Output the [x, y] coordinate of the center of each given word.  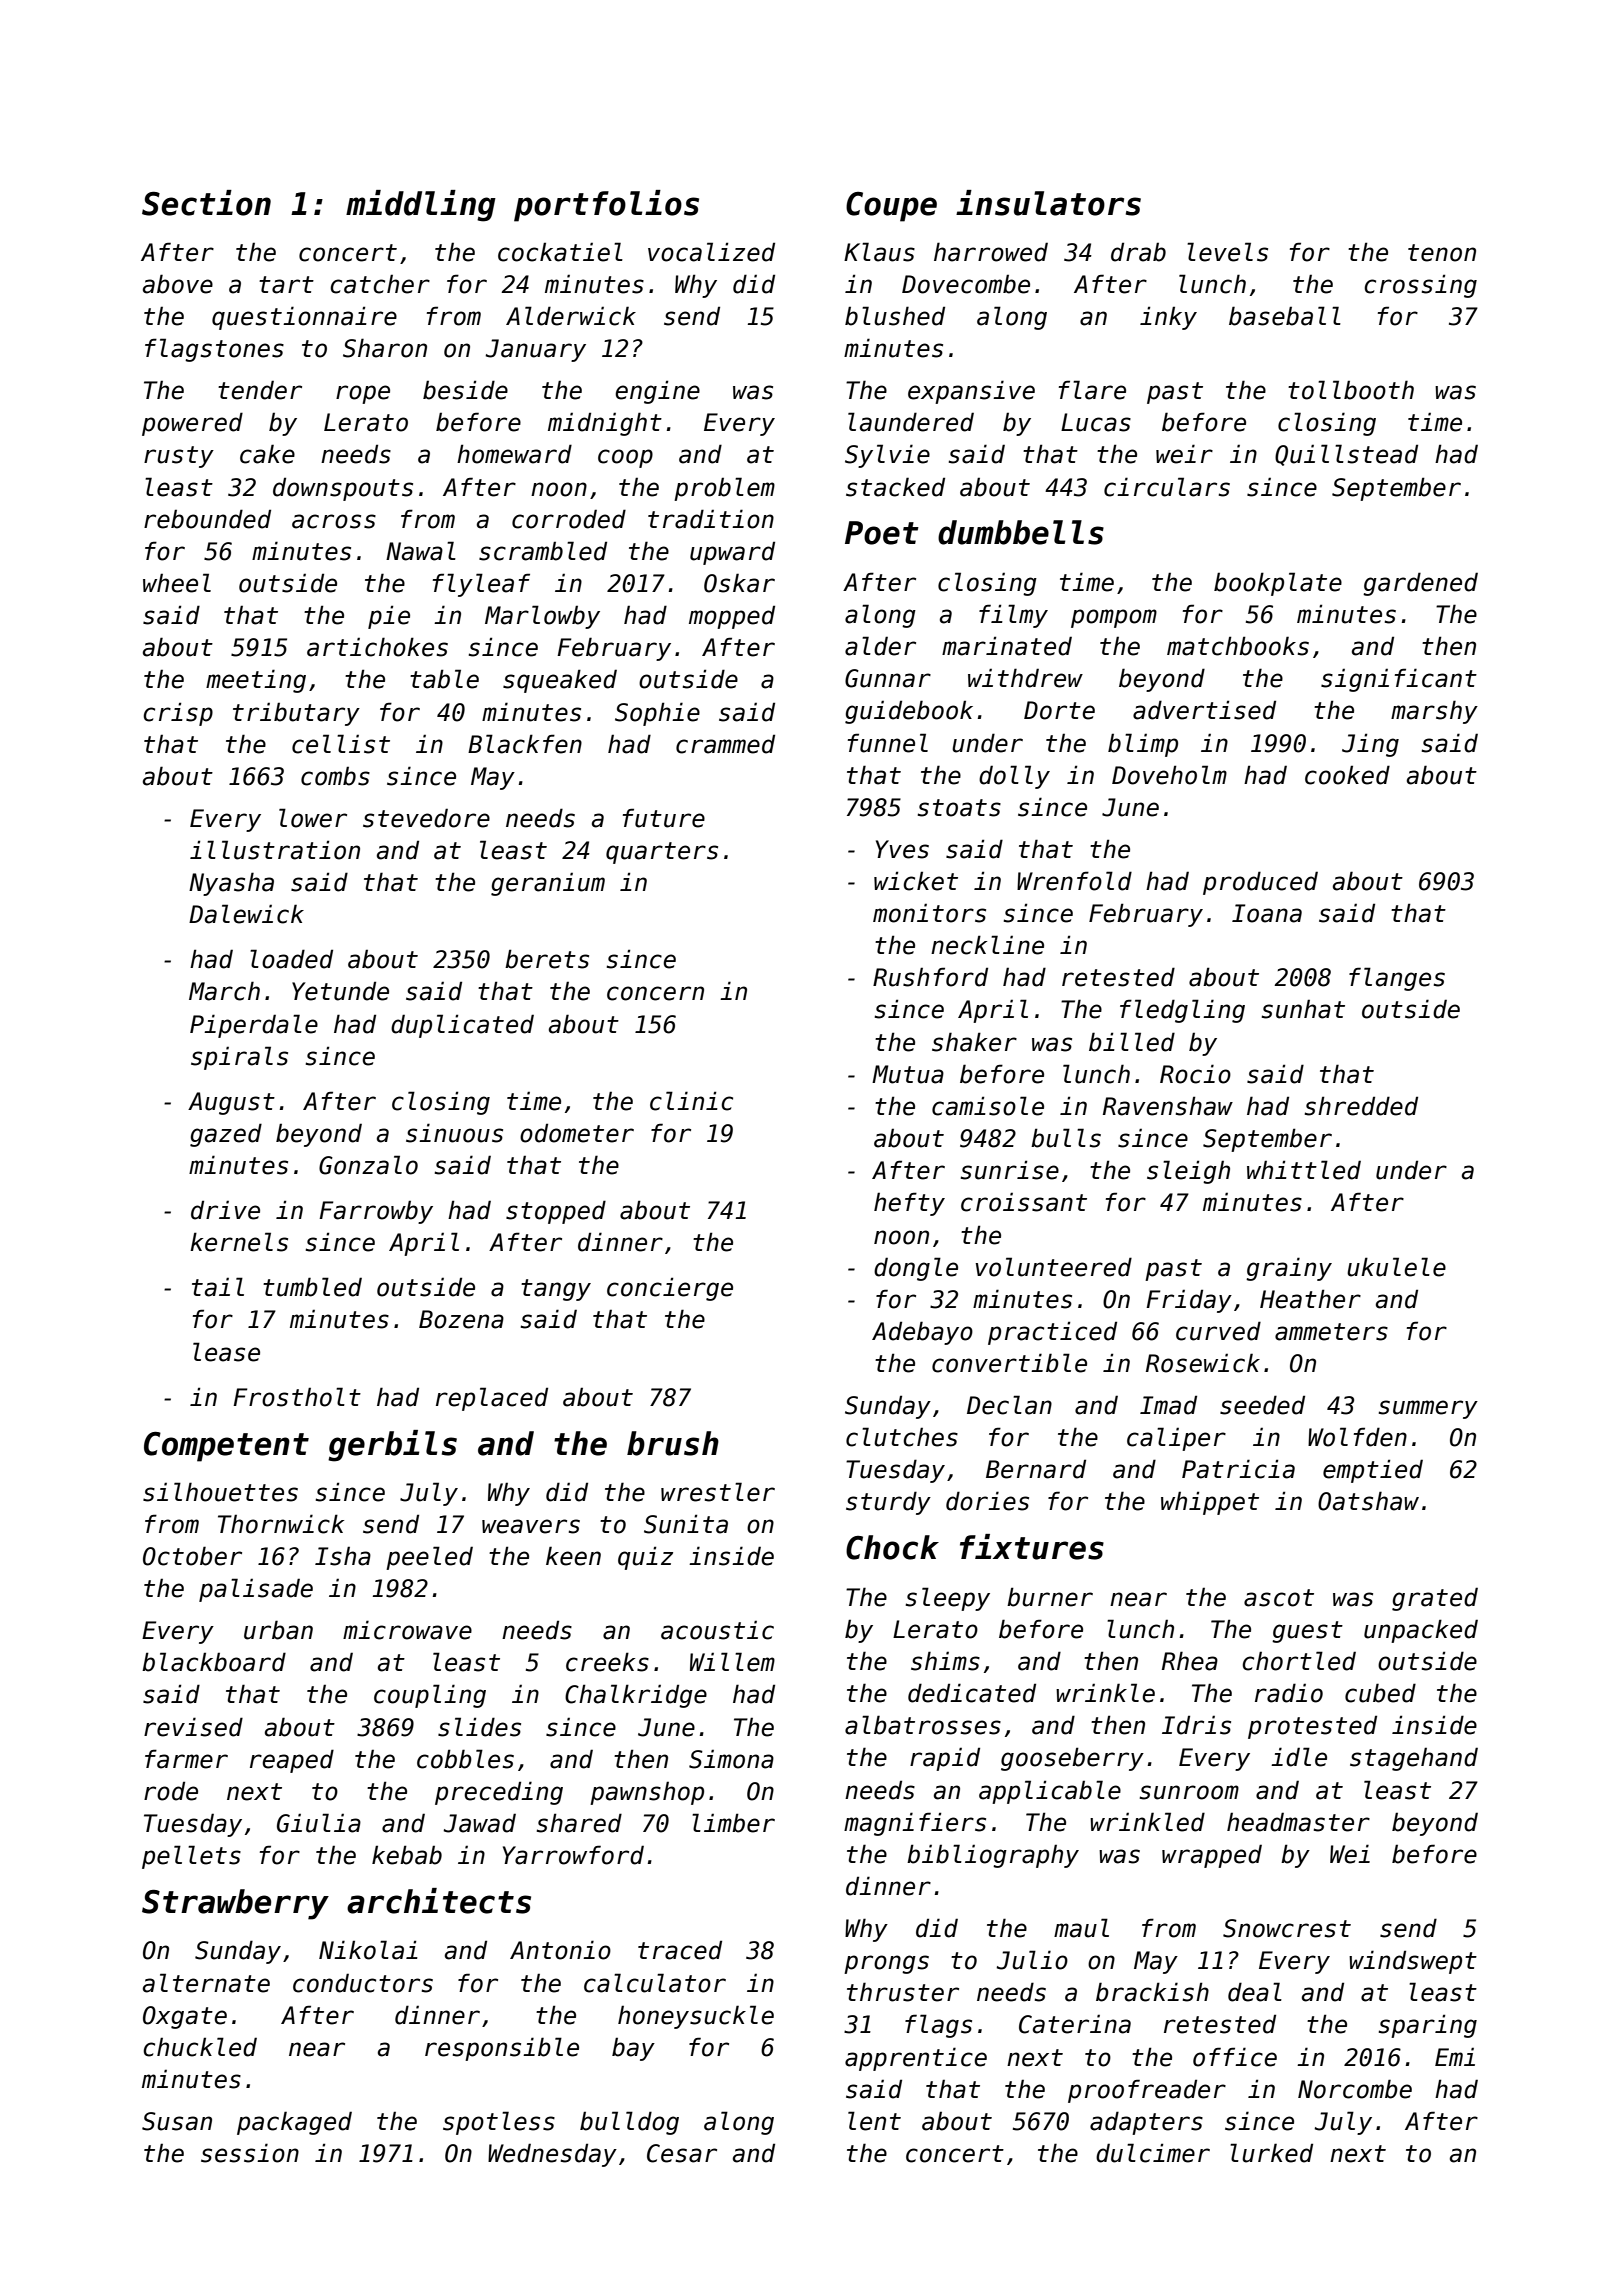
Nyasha [231, 884]
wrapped [1212, 1856]
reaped [292, 1761]
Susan [177, 2121]
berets [547, 959]
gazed [226, 1135]
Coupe [891, 207]
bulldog [629, 2123]
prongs [886, 1964]
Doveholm [1169, 775]
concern [655, 993]
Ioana [1267, 913]
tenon [1442, 253]
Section [206, 203]
